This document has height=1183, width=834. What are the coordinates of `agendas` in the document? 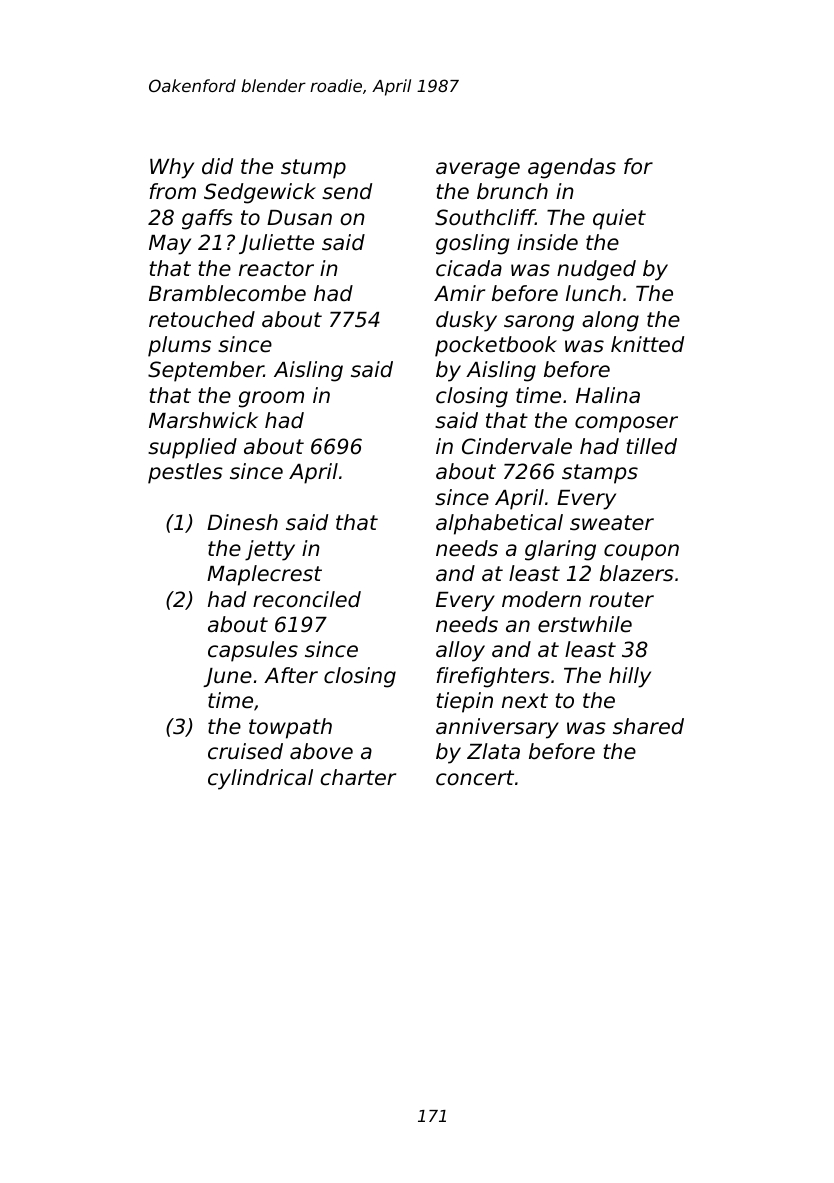 It's located at (572, 168).
